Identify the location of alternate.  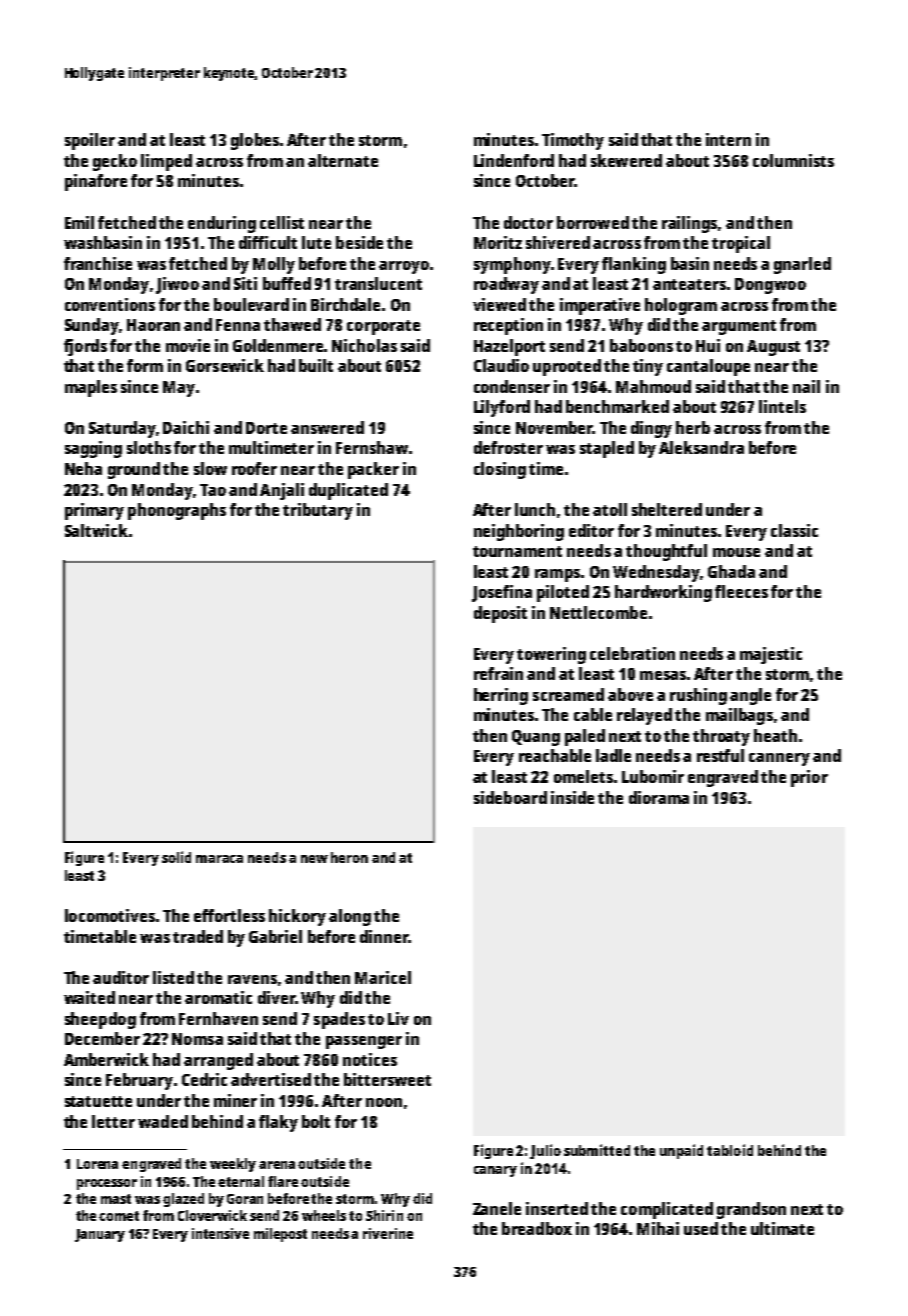
(343, 160).
